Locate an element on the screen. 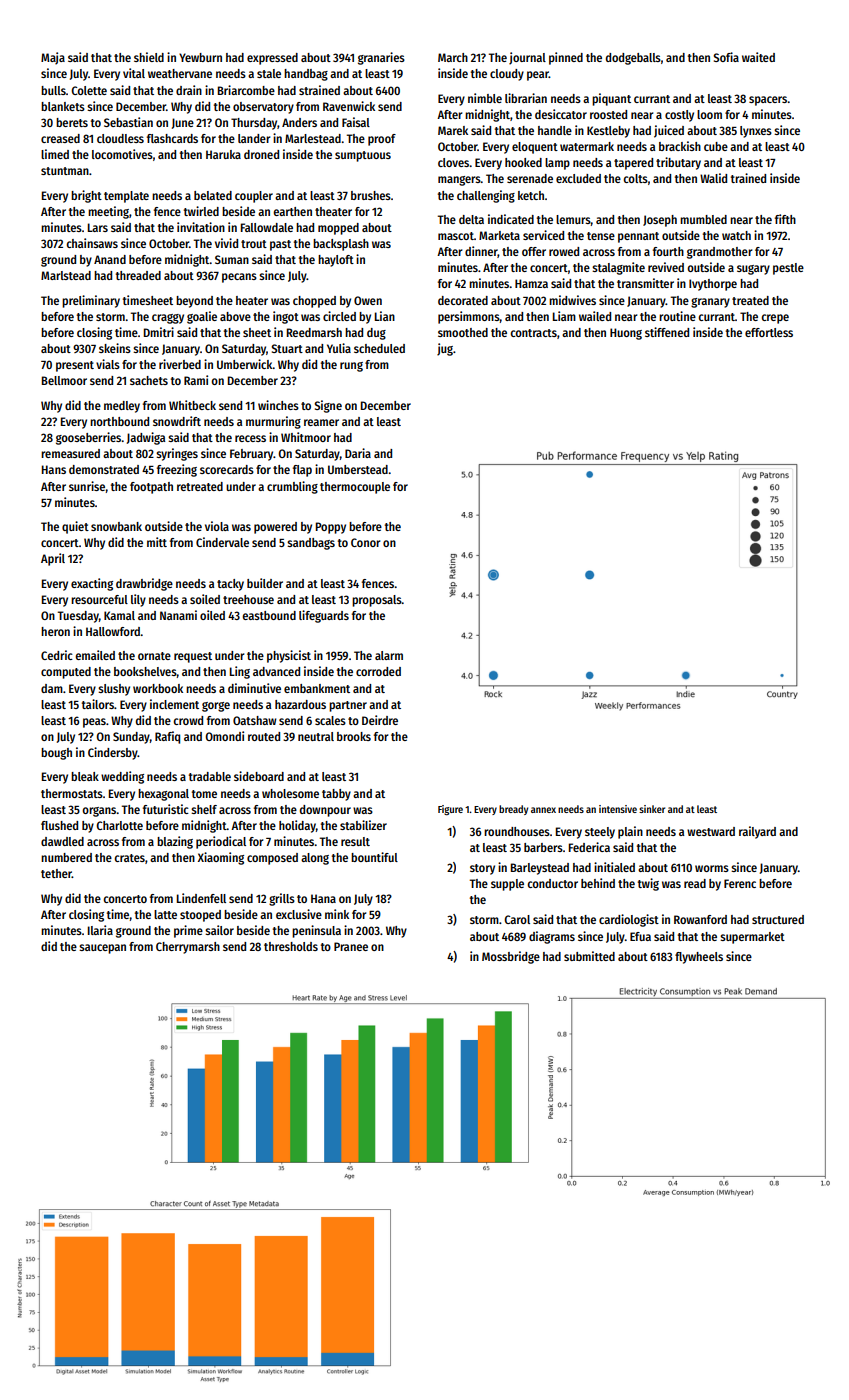 The width and height of the screenshot is (849, 1400). granaries is located at coordinates (381, 58).
